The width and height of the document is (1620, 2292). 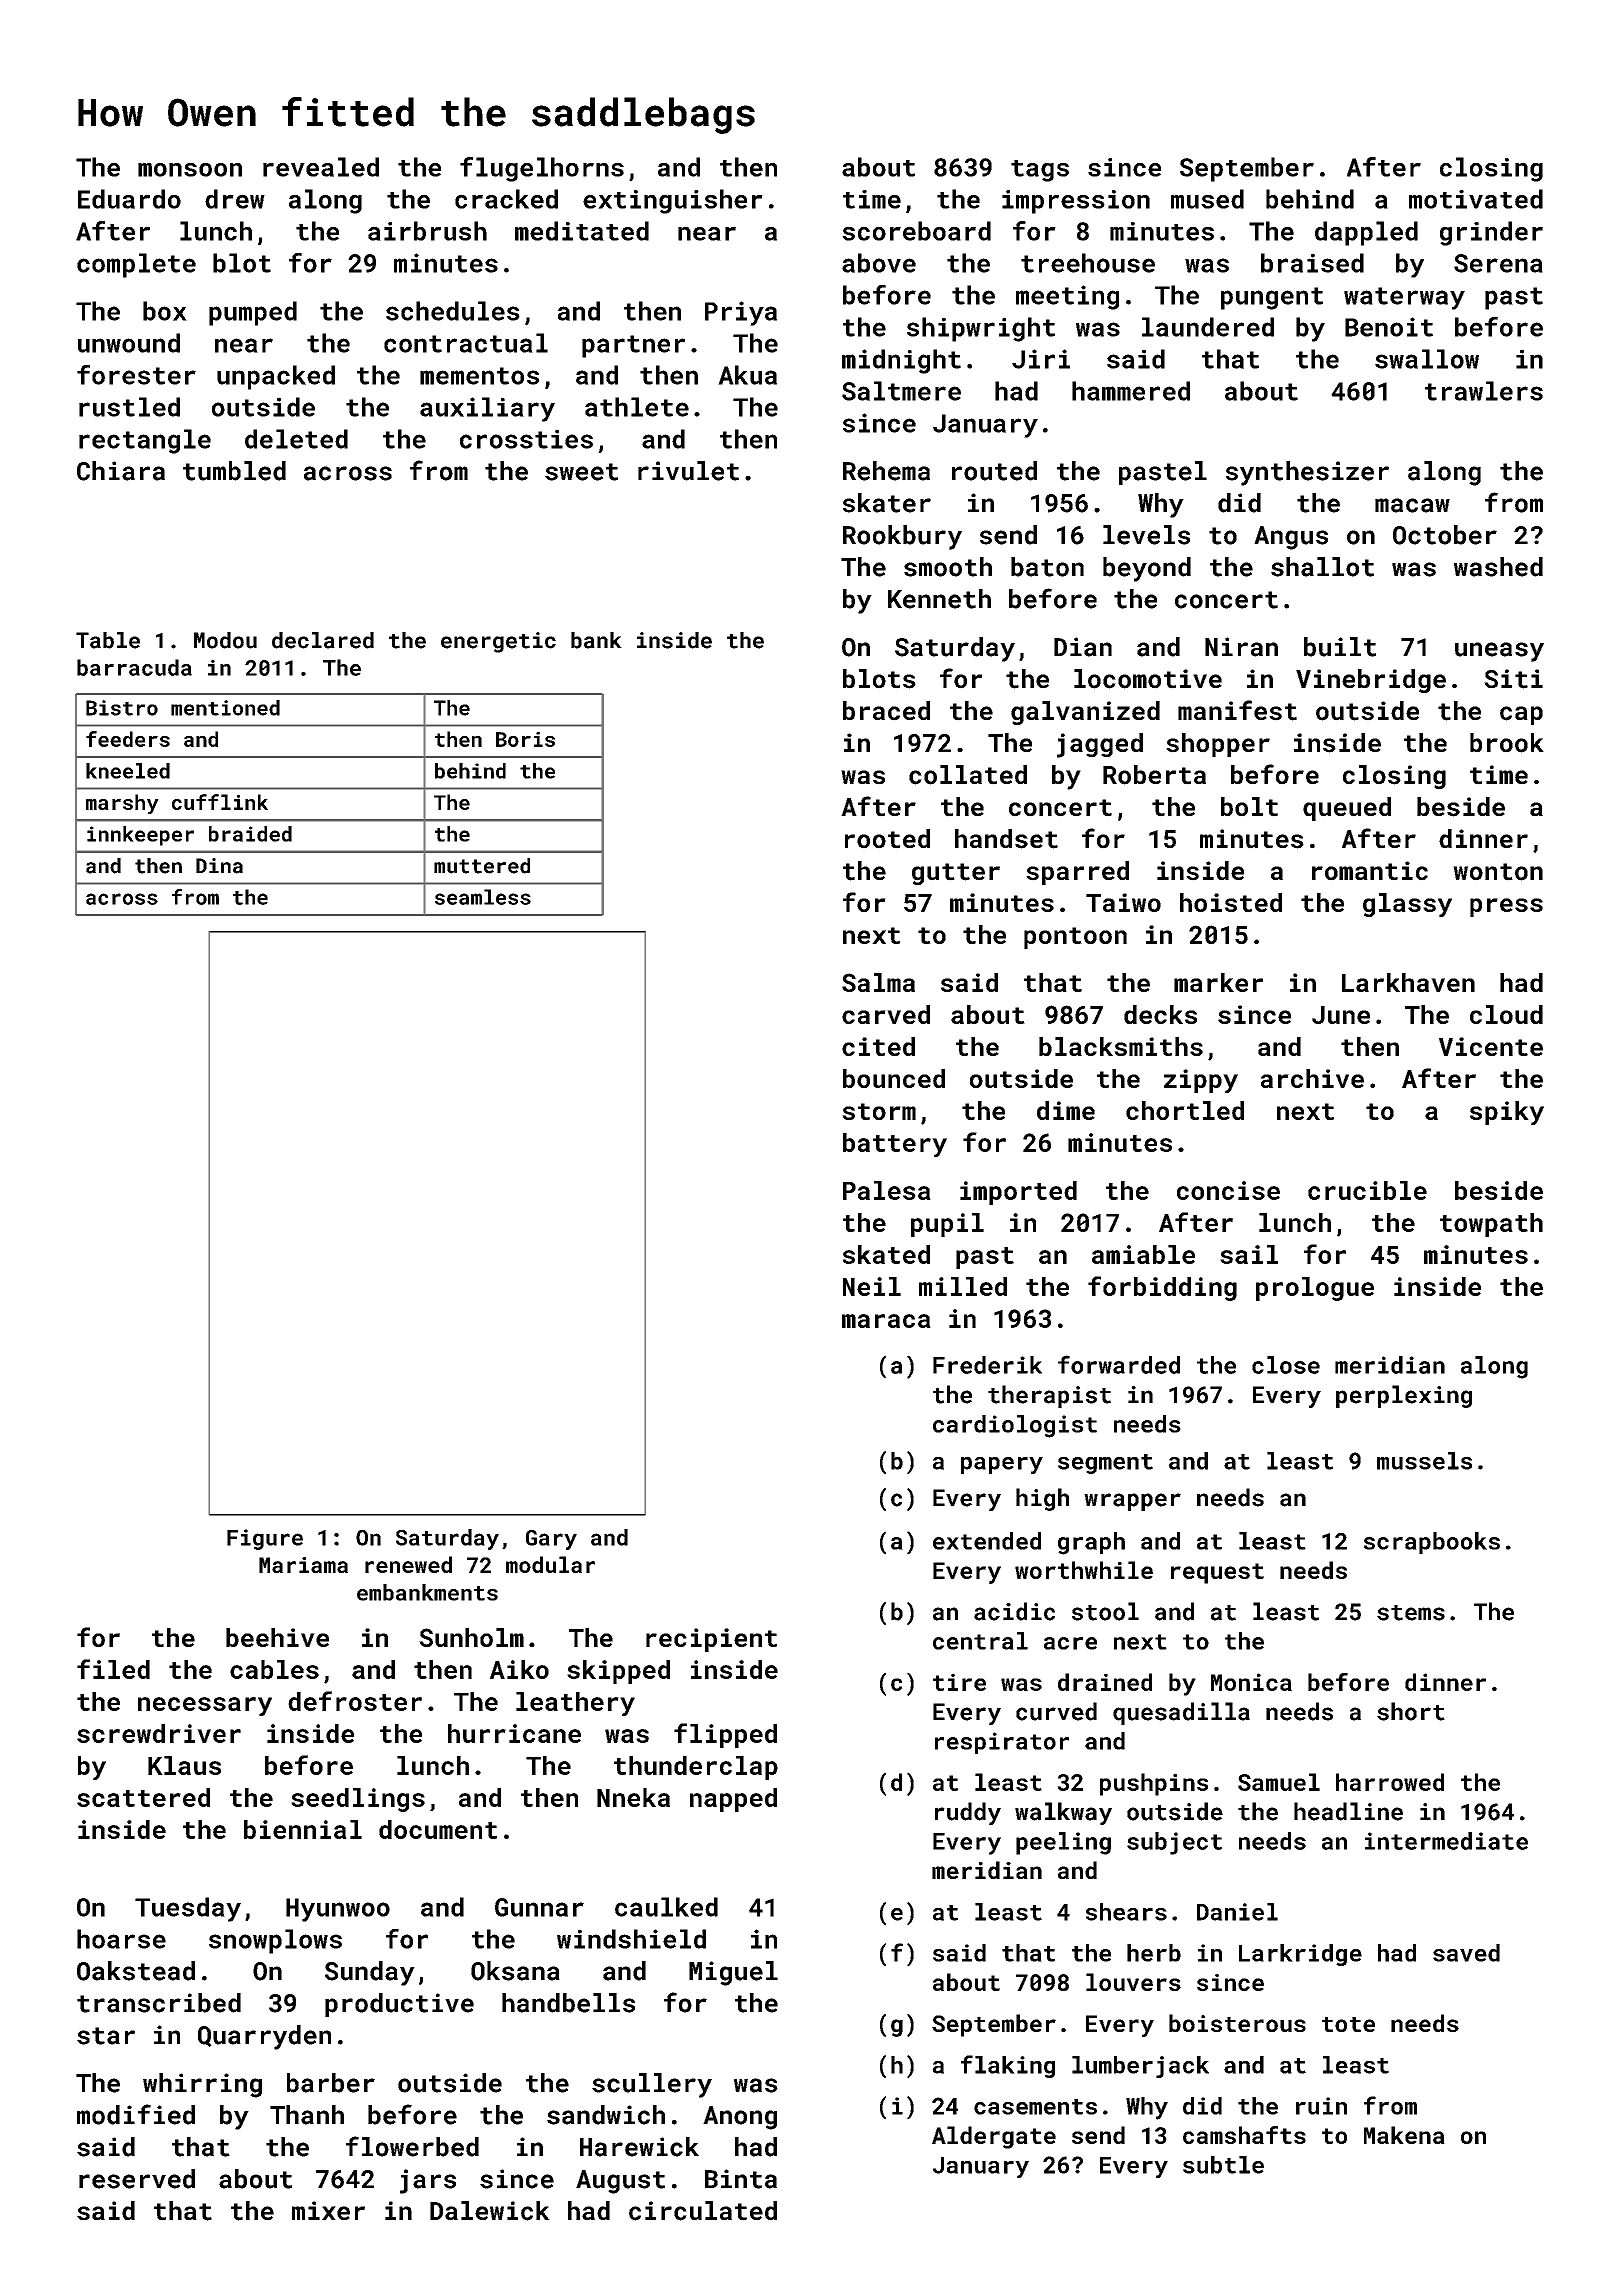 What do you see at coordinates (265, 1539) in the document?
I see `Figure` at bounding box center [265, 1539].
